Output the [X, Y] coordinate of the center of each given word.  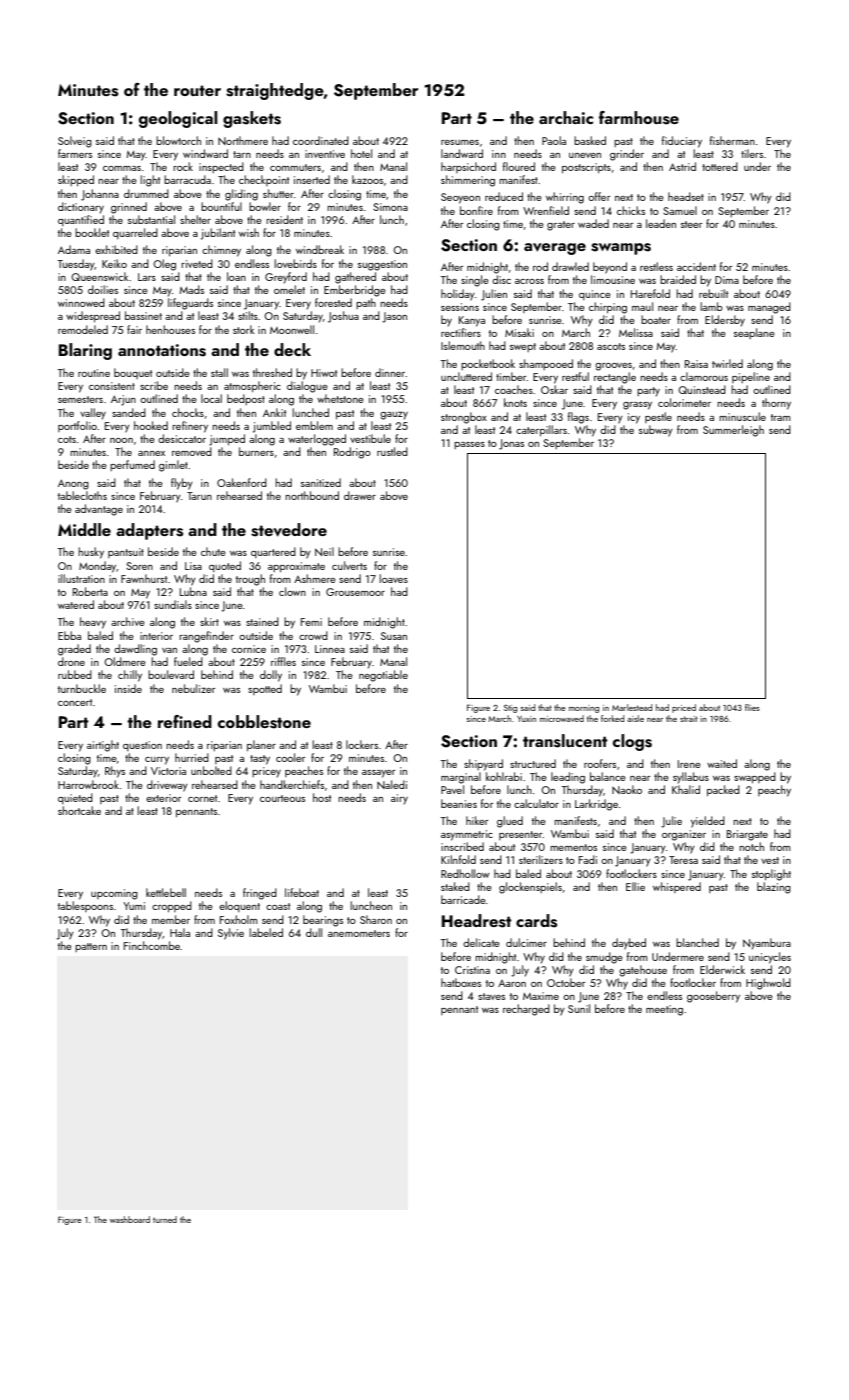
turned [165, 1219]
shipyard [483, 765]
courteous [282, 798]
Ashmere [315, 578]
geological [178, 119]
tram [781, 417]
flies [752, 707]
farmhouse [639, 118]
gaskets [252, 119]
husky [91, 553]
